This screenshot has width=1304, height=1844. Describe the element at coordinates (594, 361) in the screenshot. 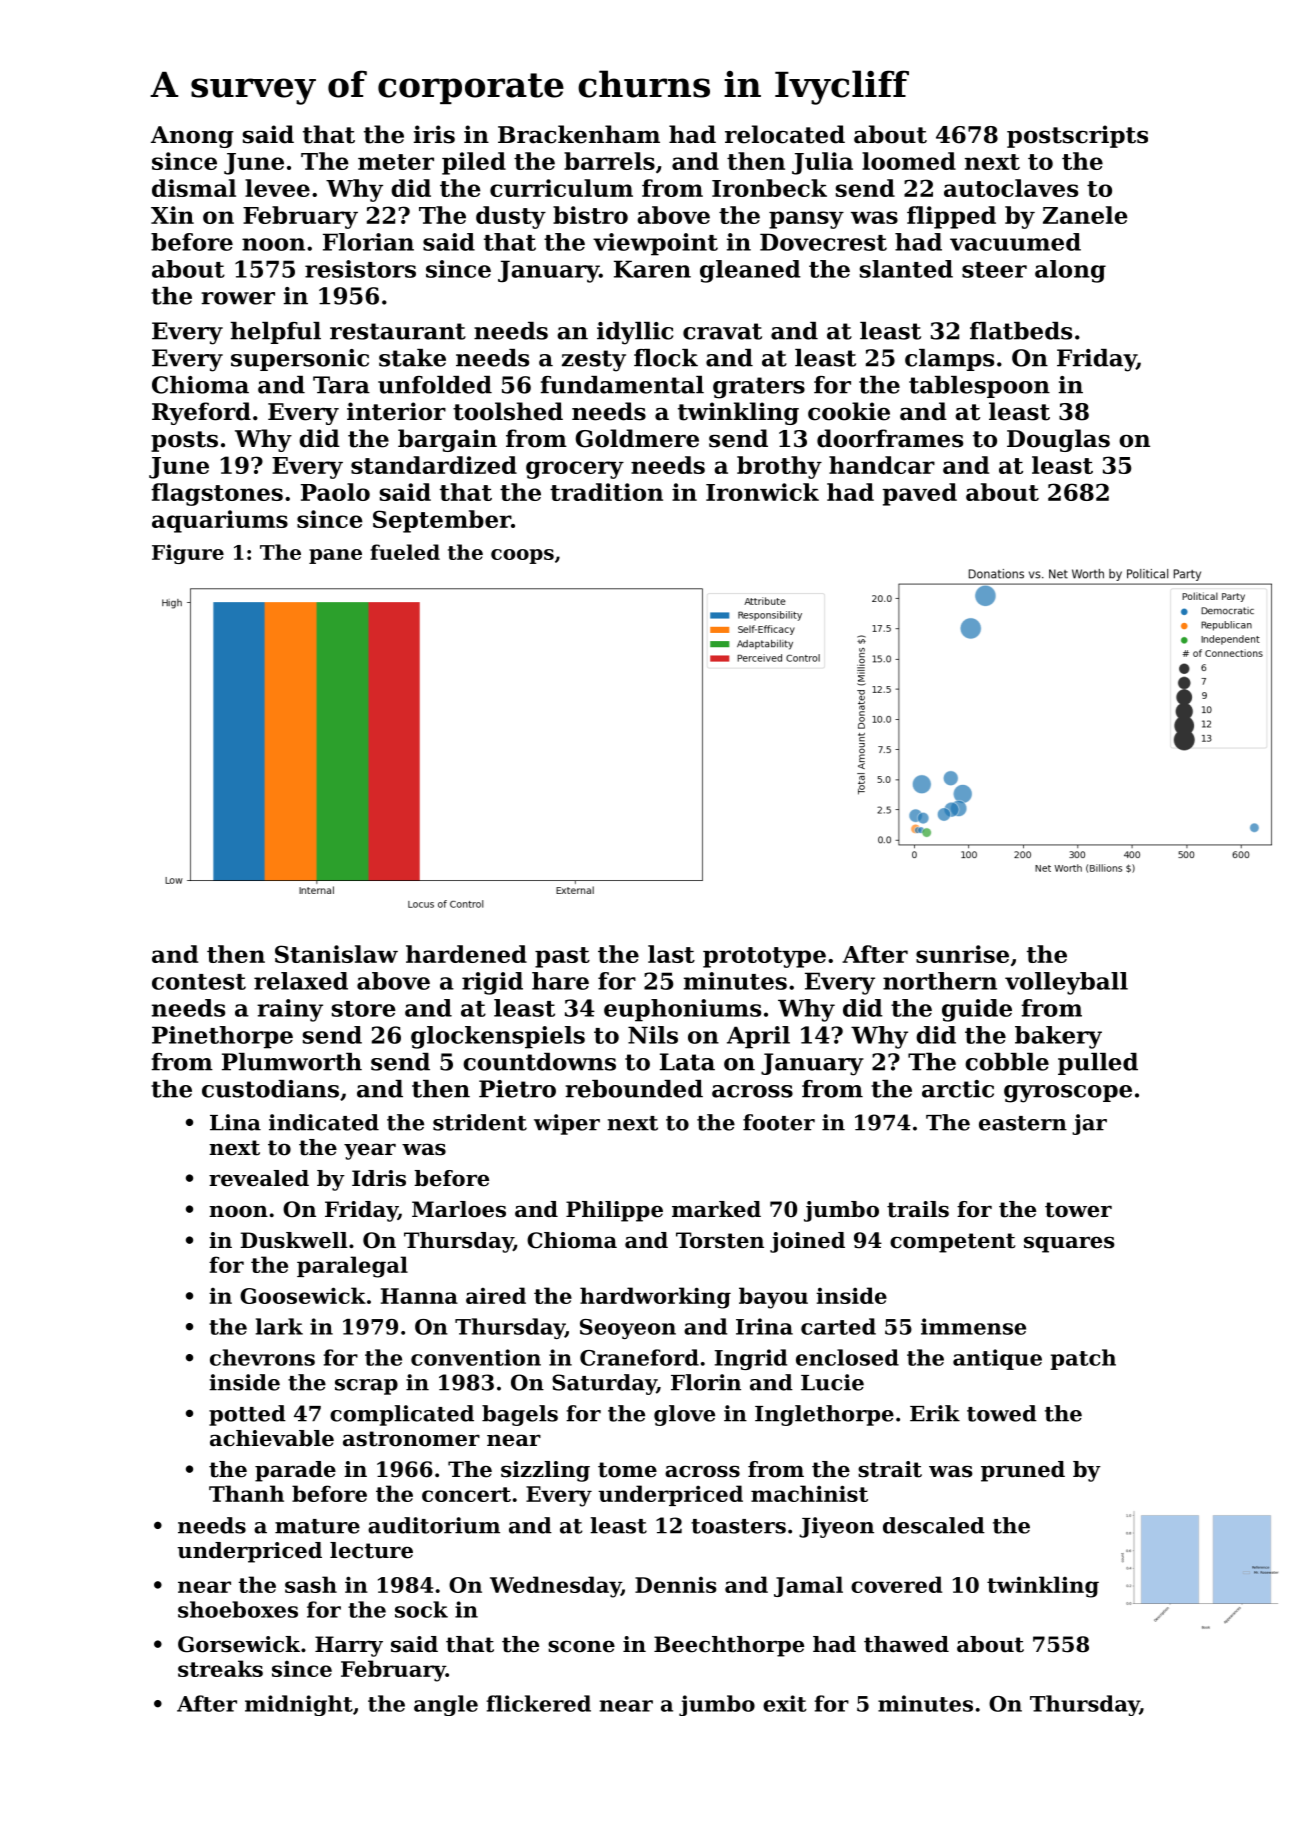

I see `zesty` at that location.
